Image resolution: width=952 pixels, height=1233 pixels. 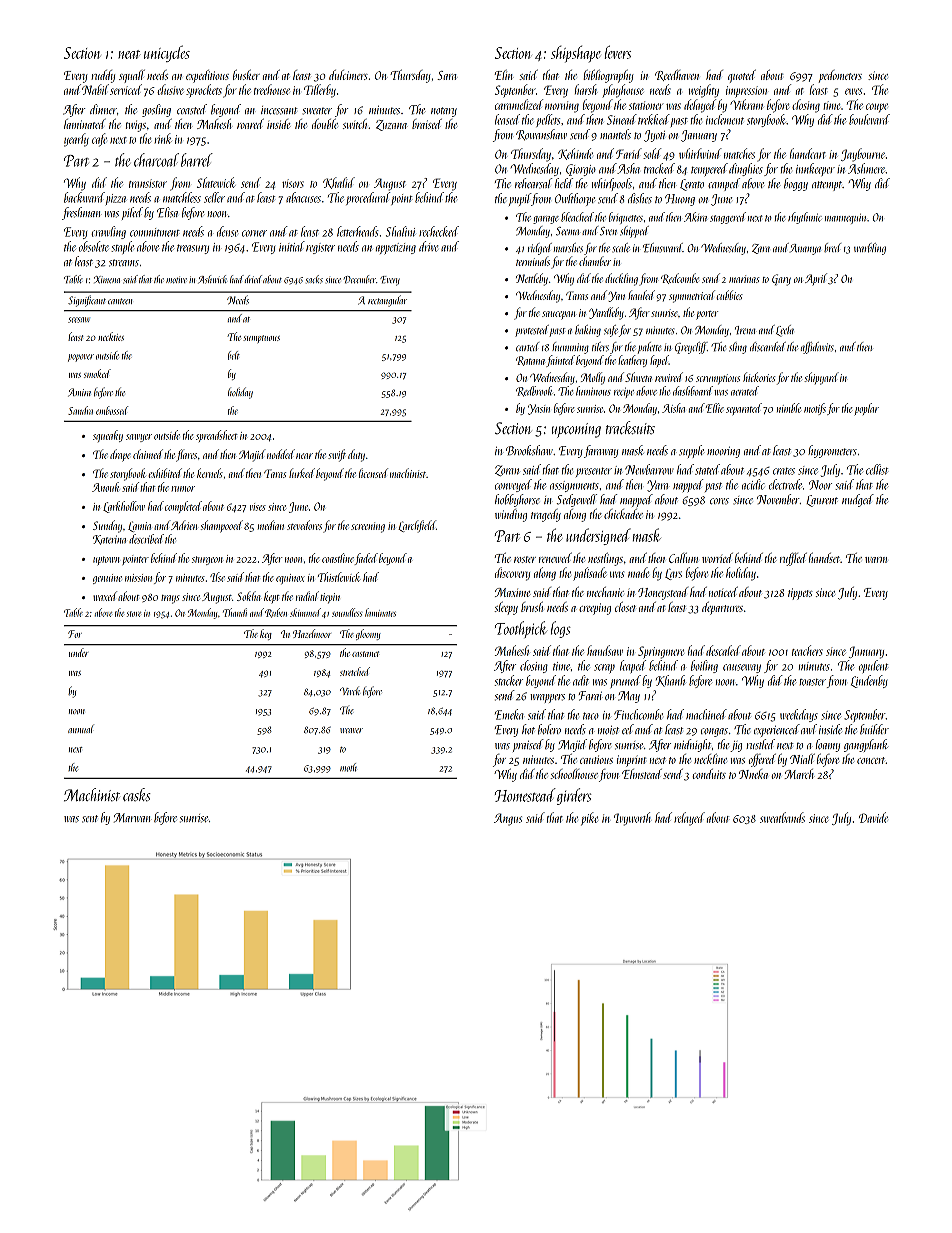 What do you see at coordinates (873, 817) in the screenshot?
I see `Davide` at bounding box center [873, 817].
